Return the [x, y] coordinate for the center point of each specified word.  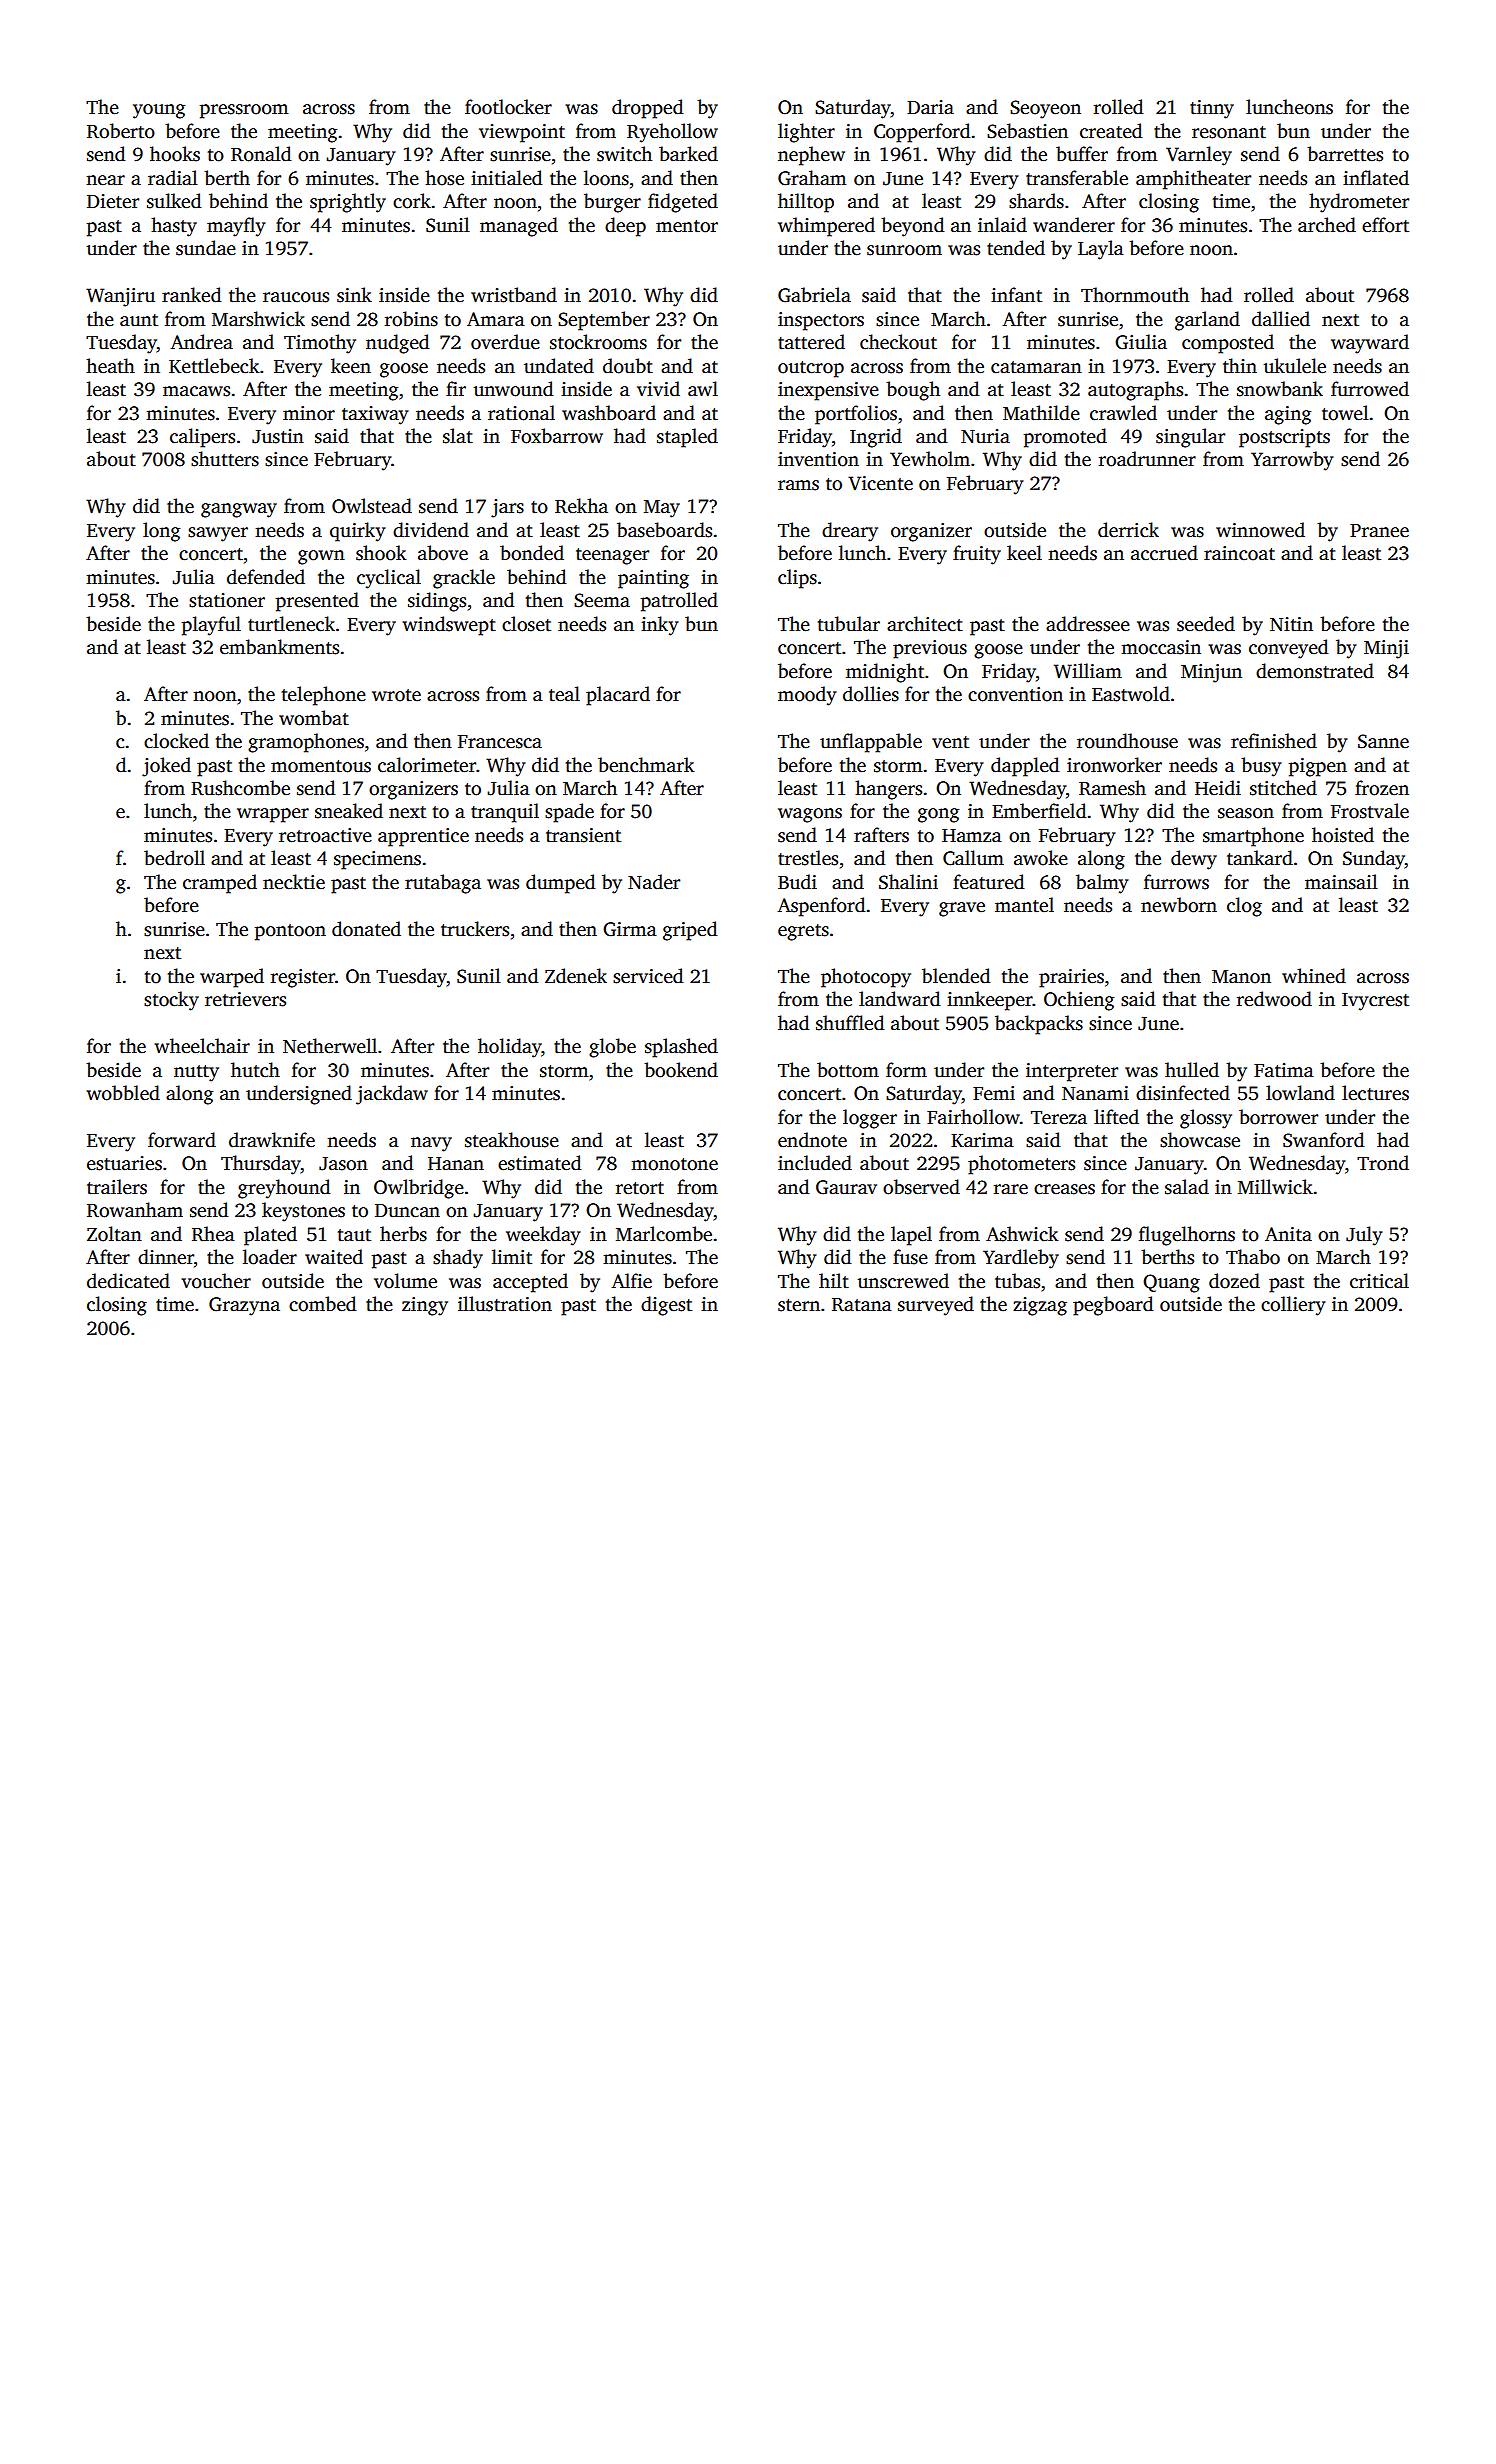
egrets [803, 932]
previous [930, 649]
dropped [647, 109]
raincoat [1239, 553]
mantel [1024, 905]
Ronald [261, 154]
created [1111, 131]
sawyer [218, 534]
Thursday [261, 1165]
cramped [220, 884]
